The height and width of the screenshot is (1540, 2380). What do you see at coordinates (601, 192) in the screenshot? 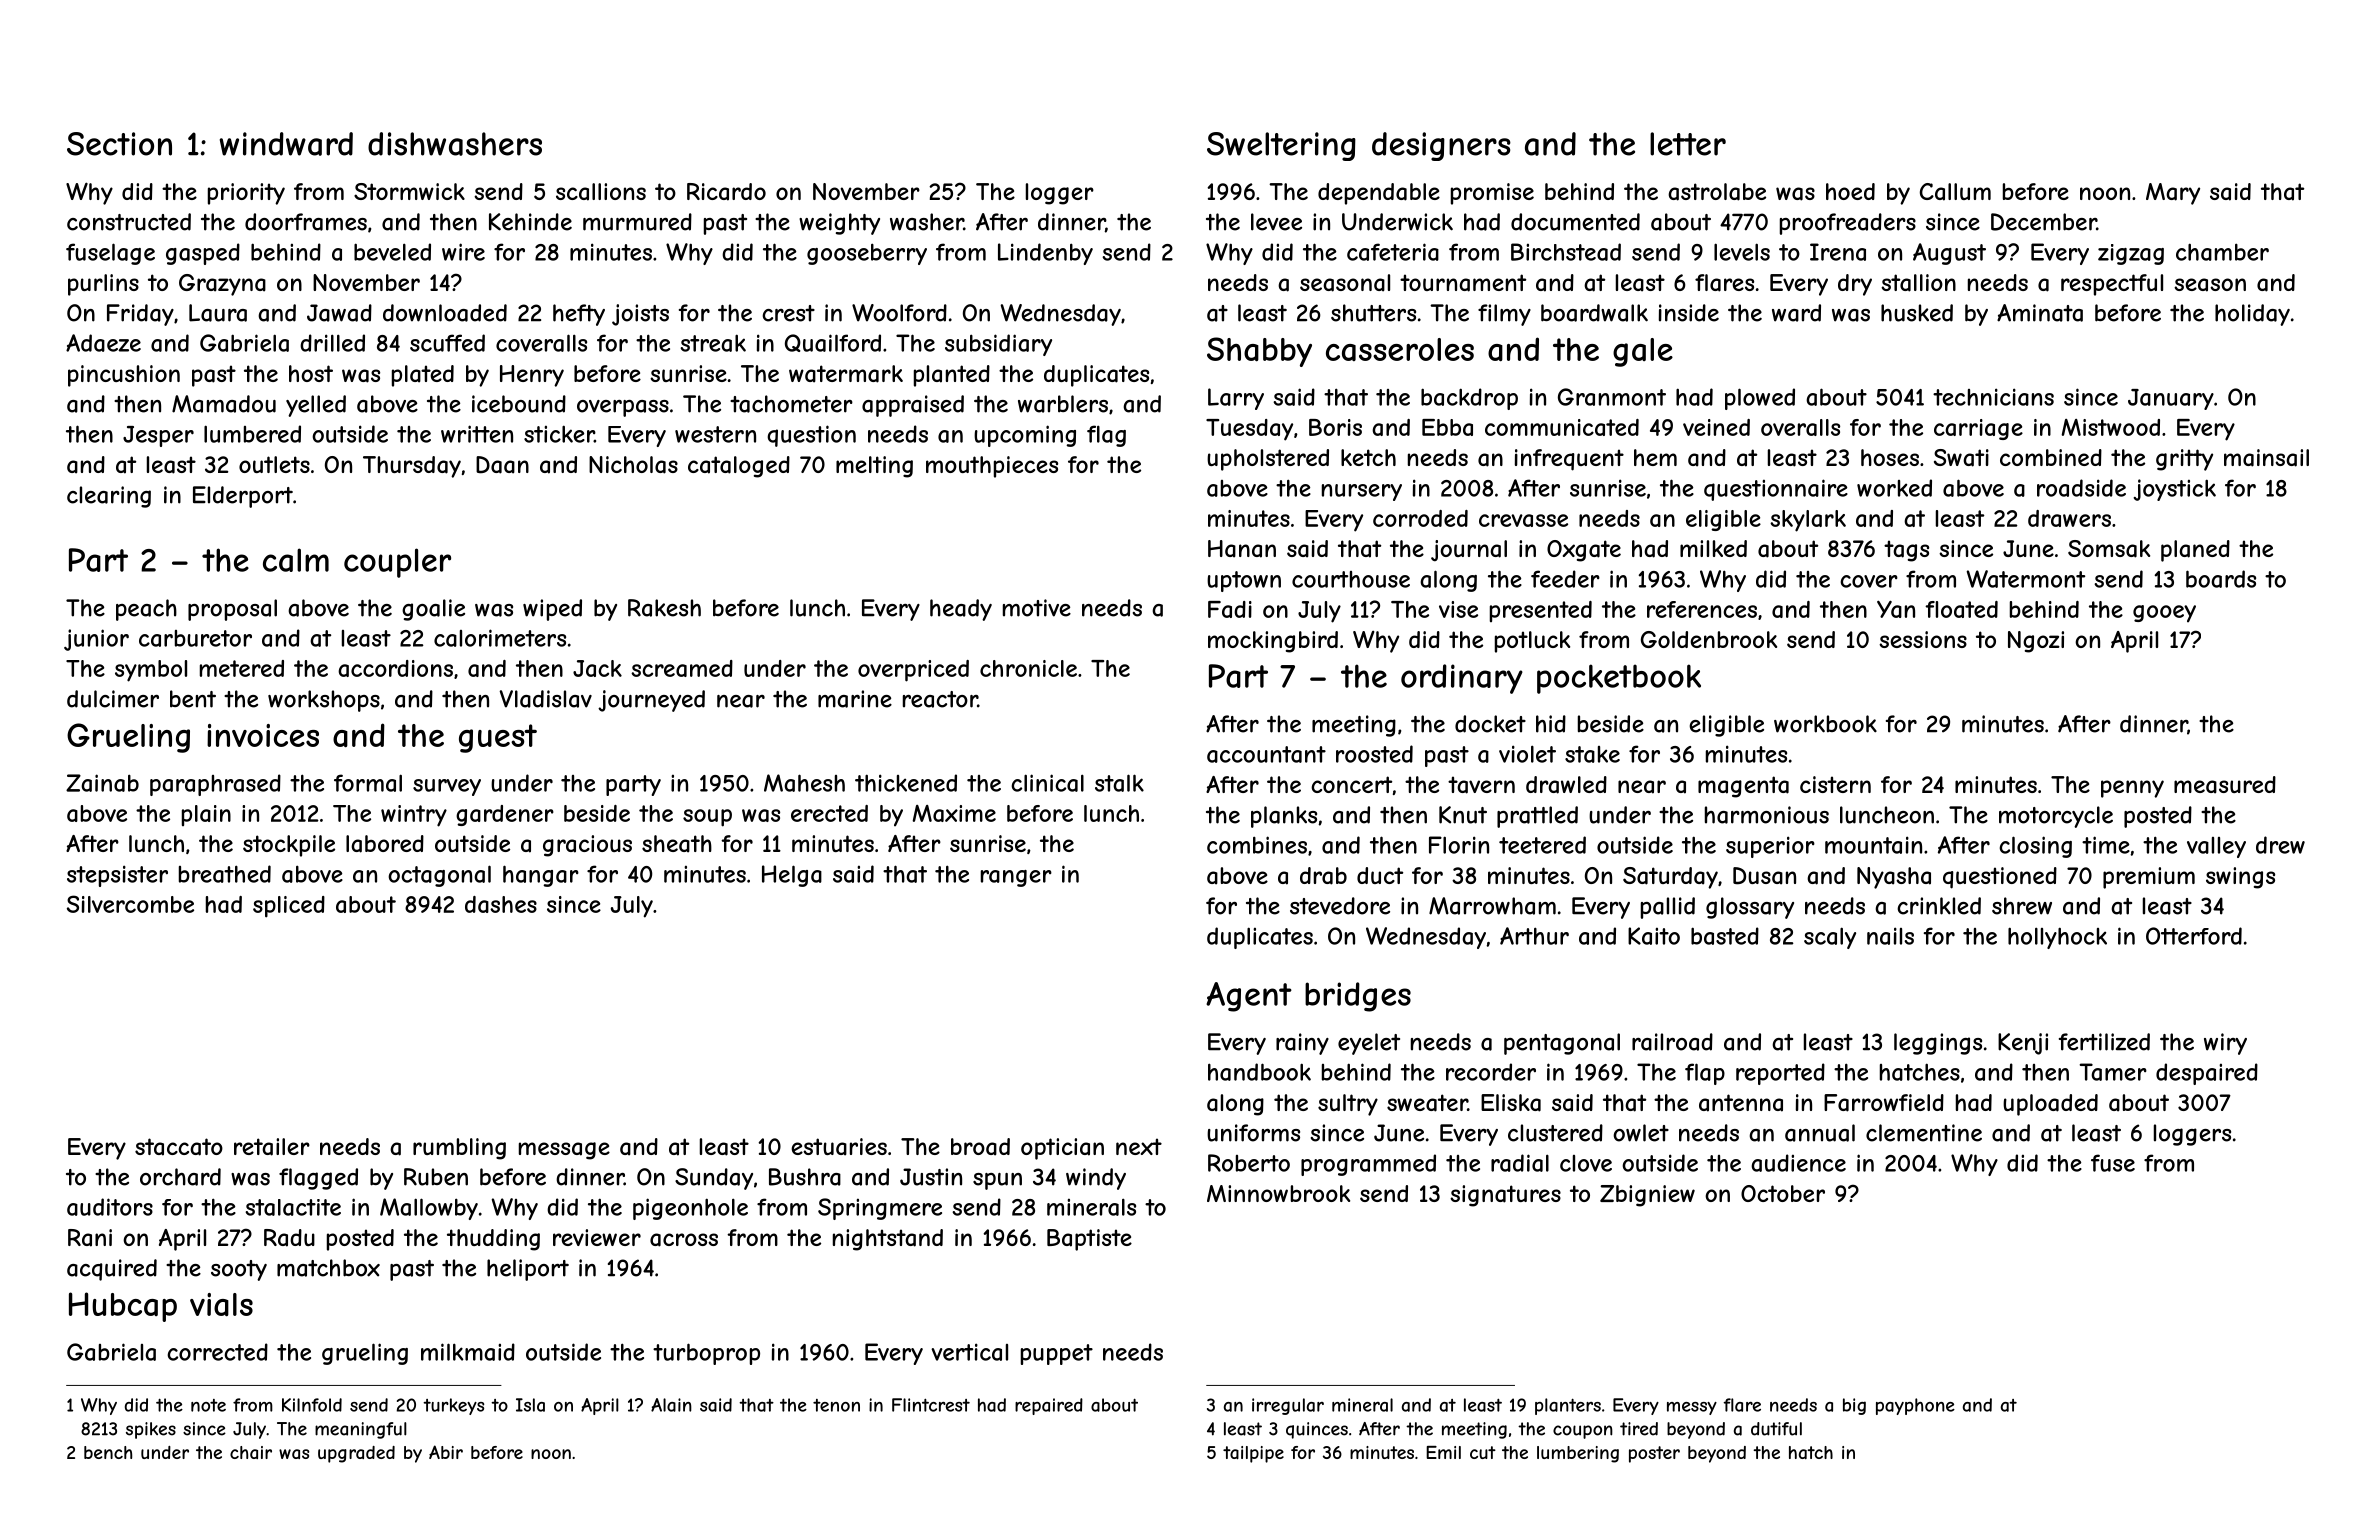
I see `scallions` at bounding box center [601, 192].
